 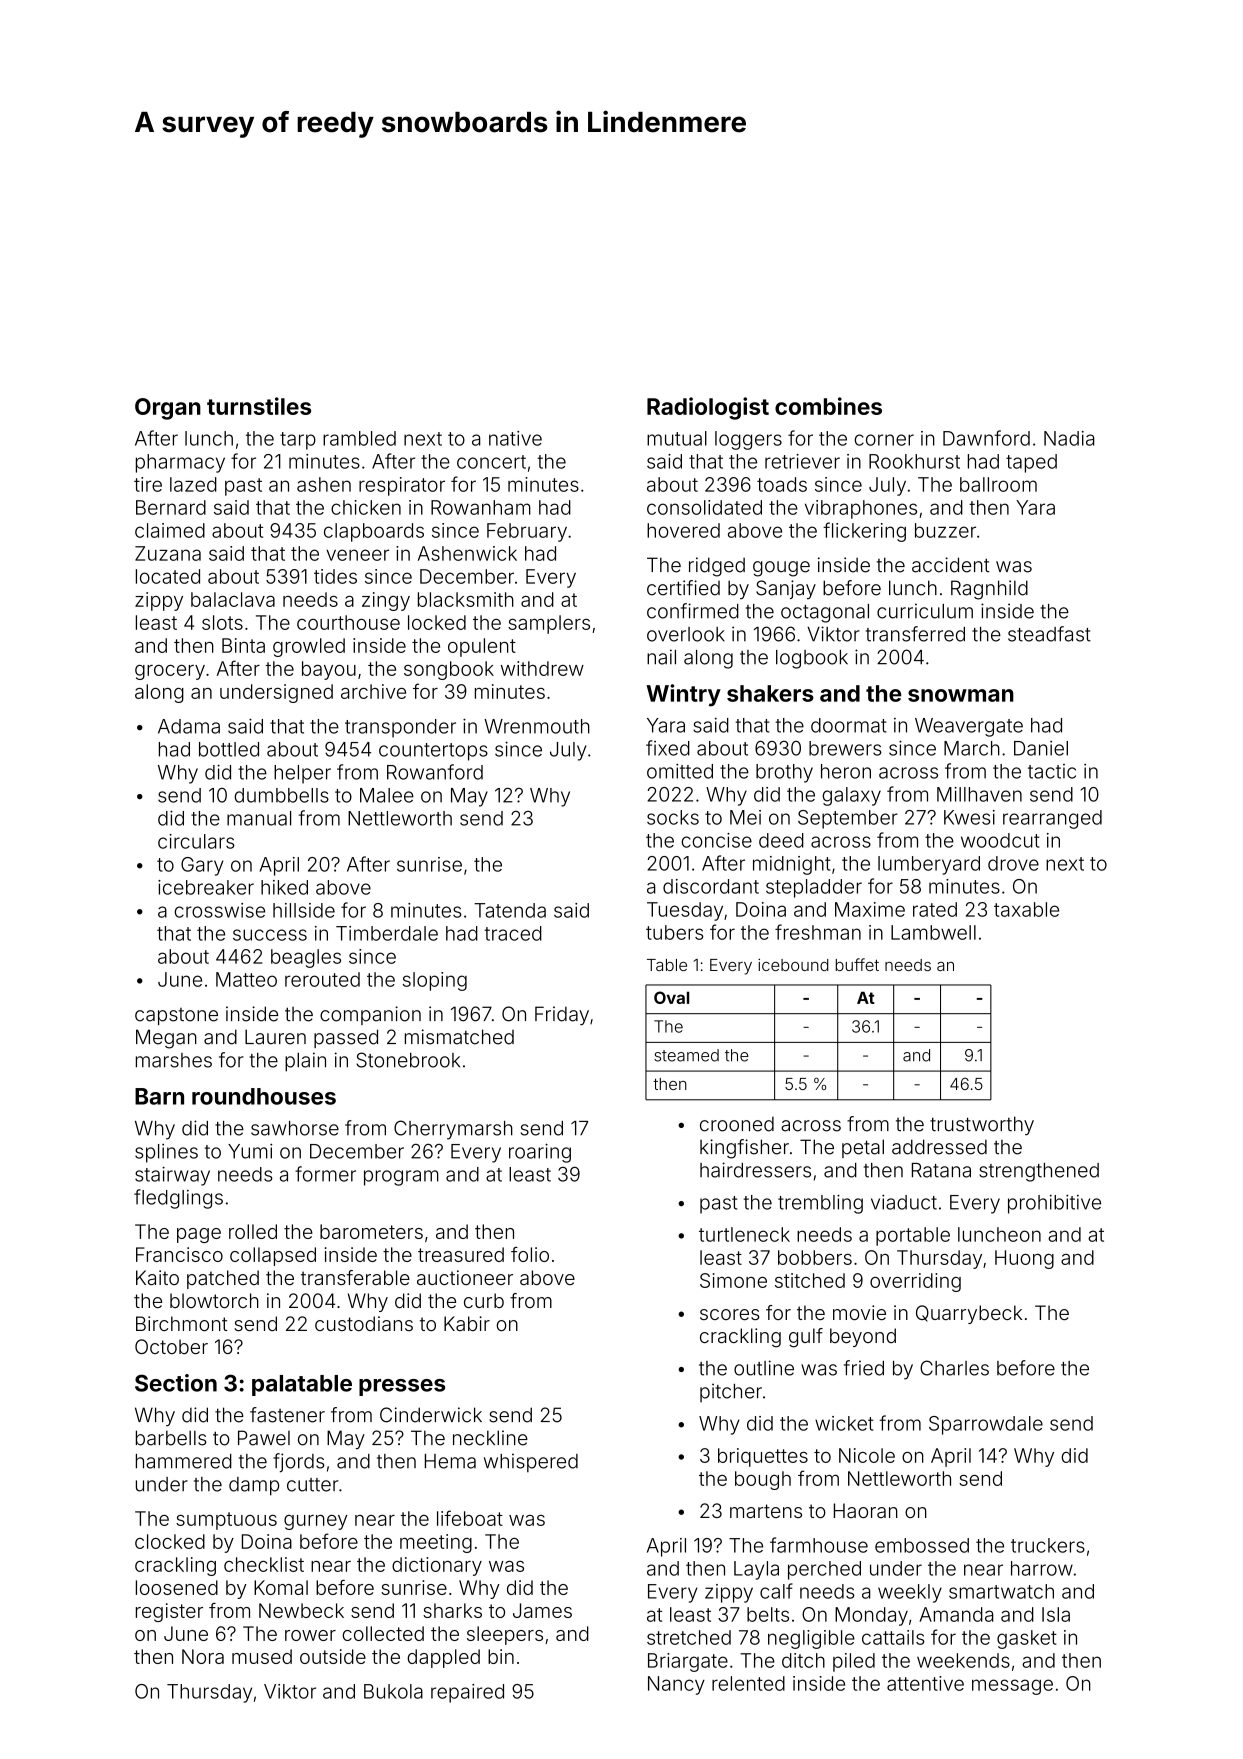 What do you see at coordinates (484, 1300) in the image?
I see `curb` at bounding box center [484, 1300].
